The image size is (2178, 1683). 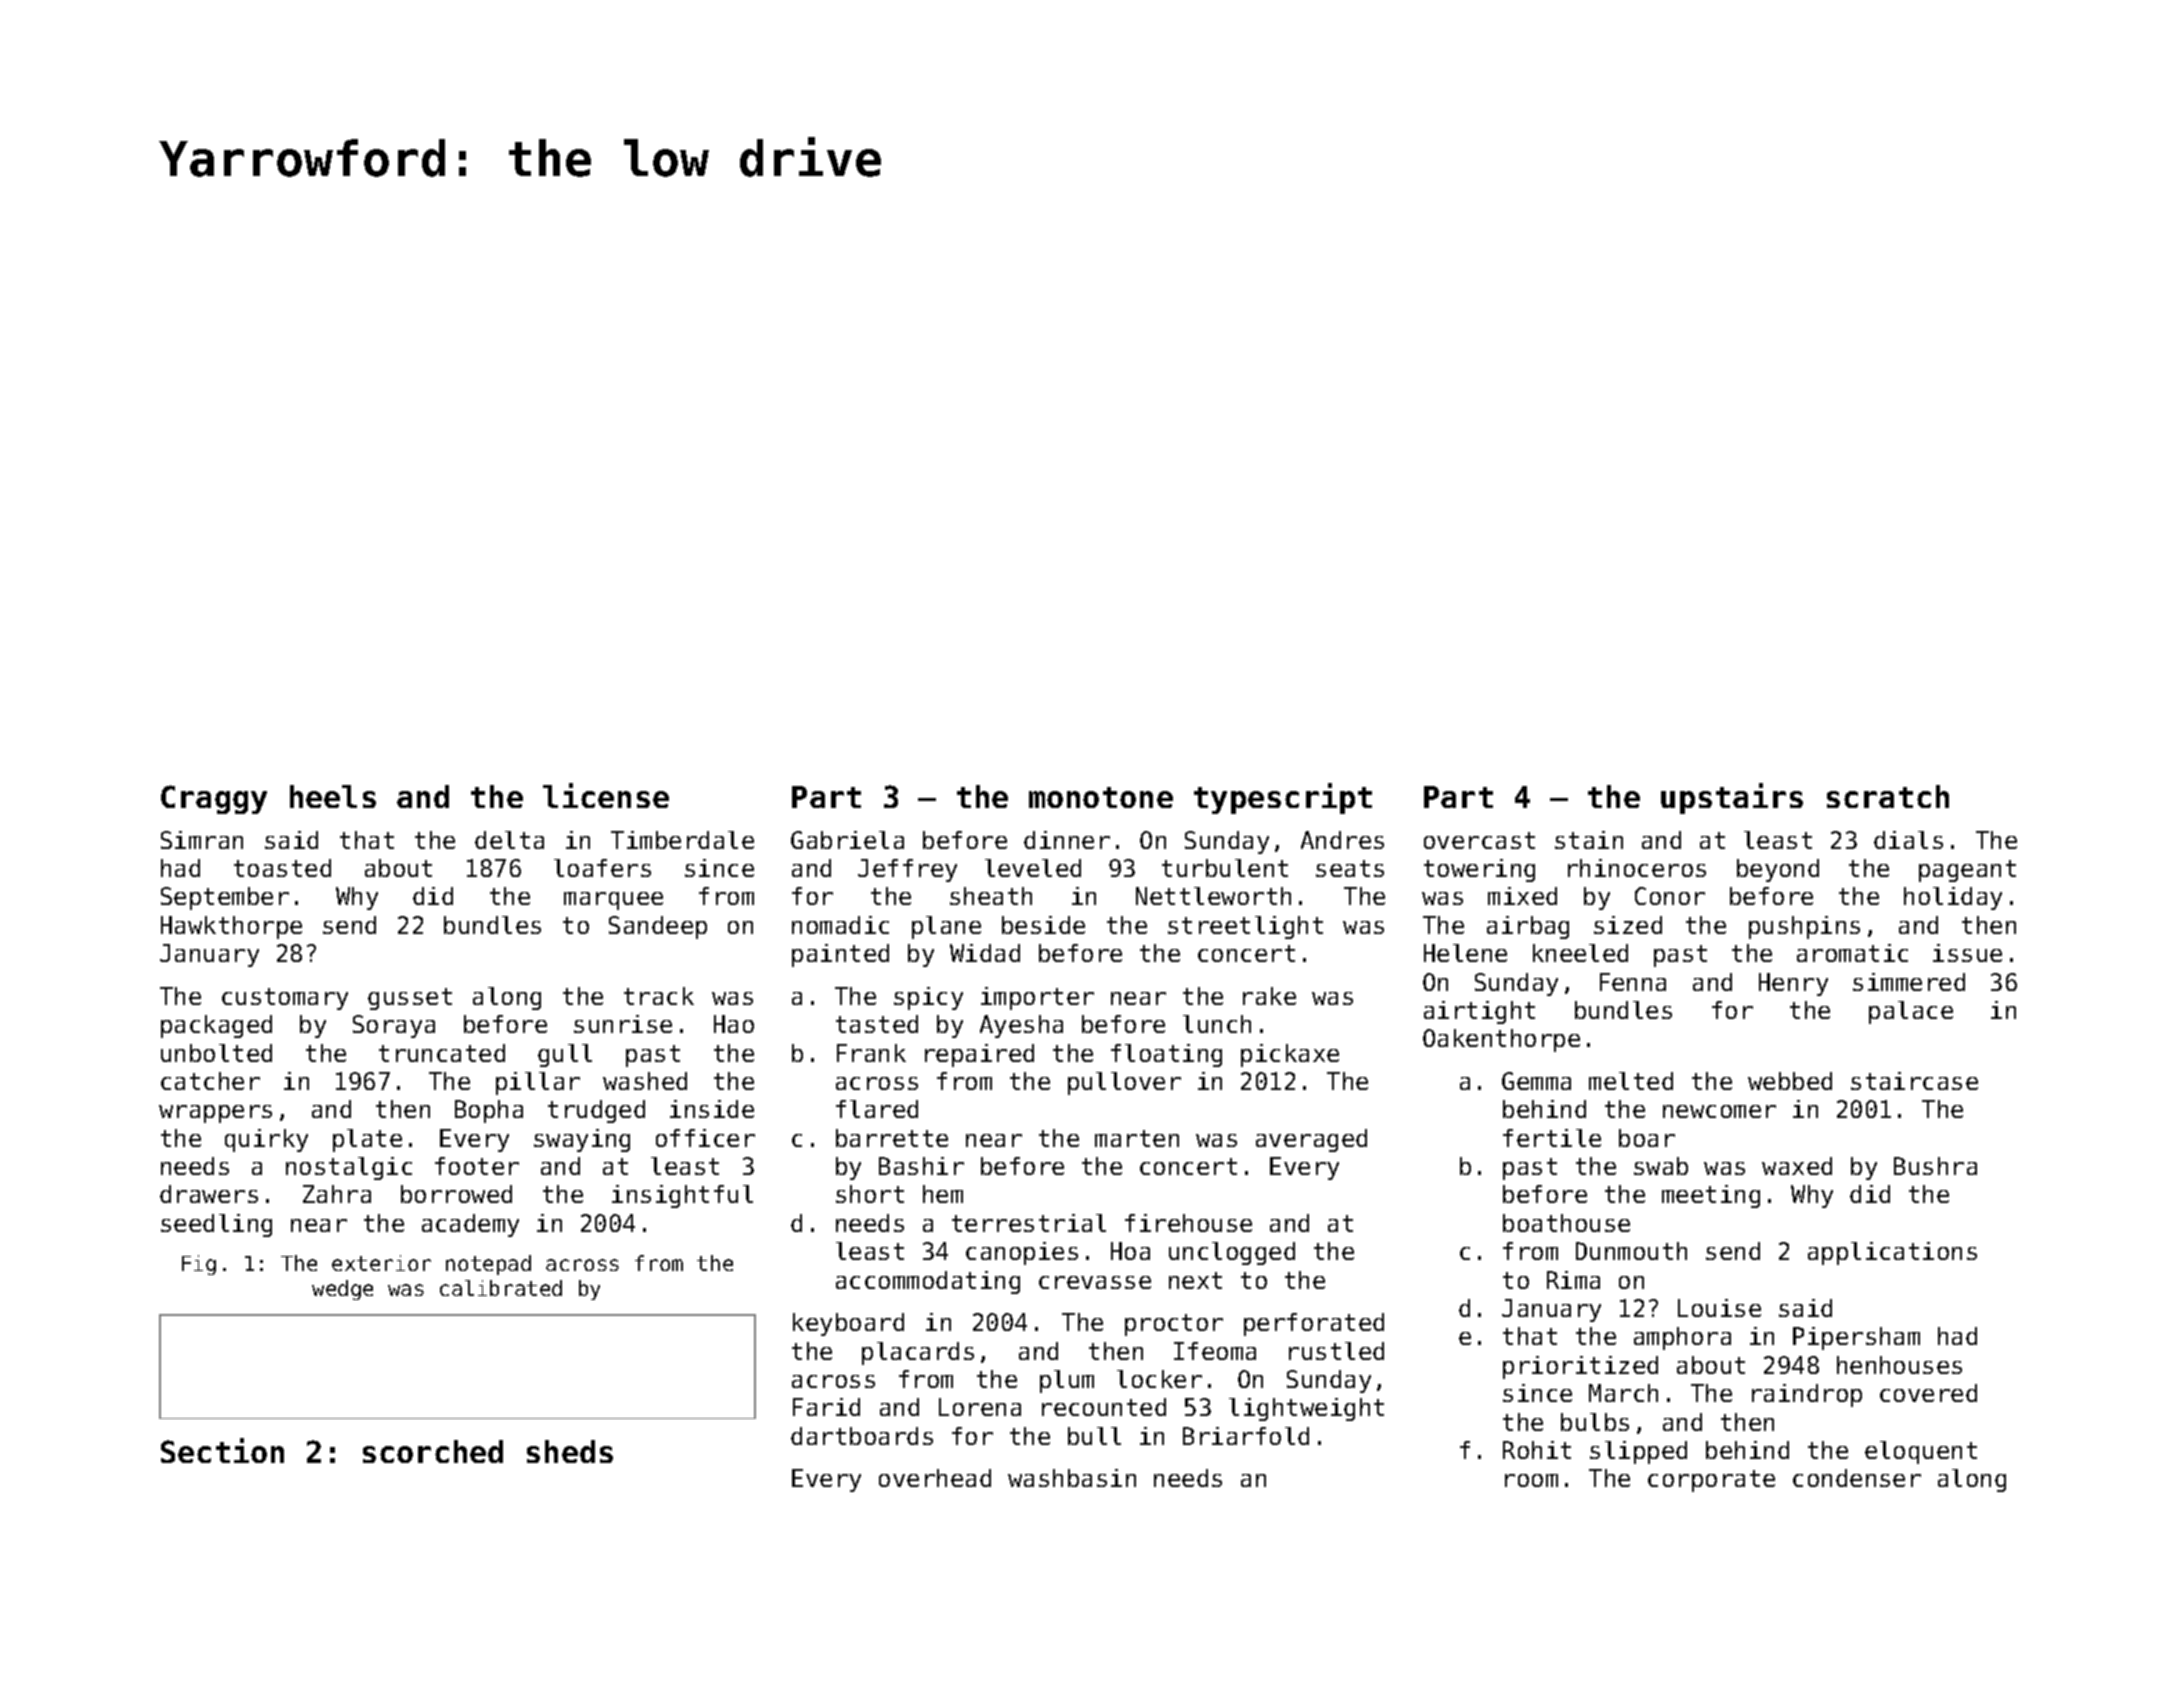 What do you see at coordinates (1857, 1478) in the screenshot?
I see `condenser` at bounding box center [1857, 1478].
